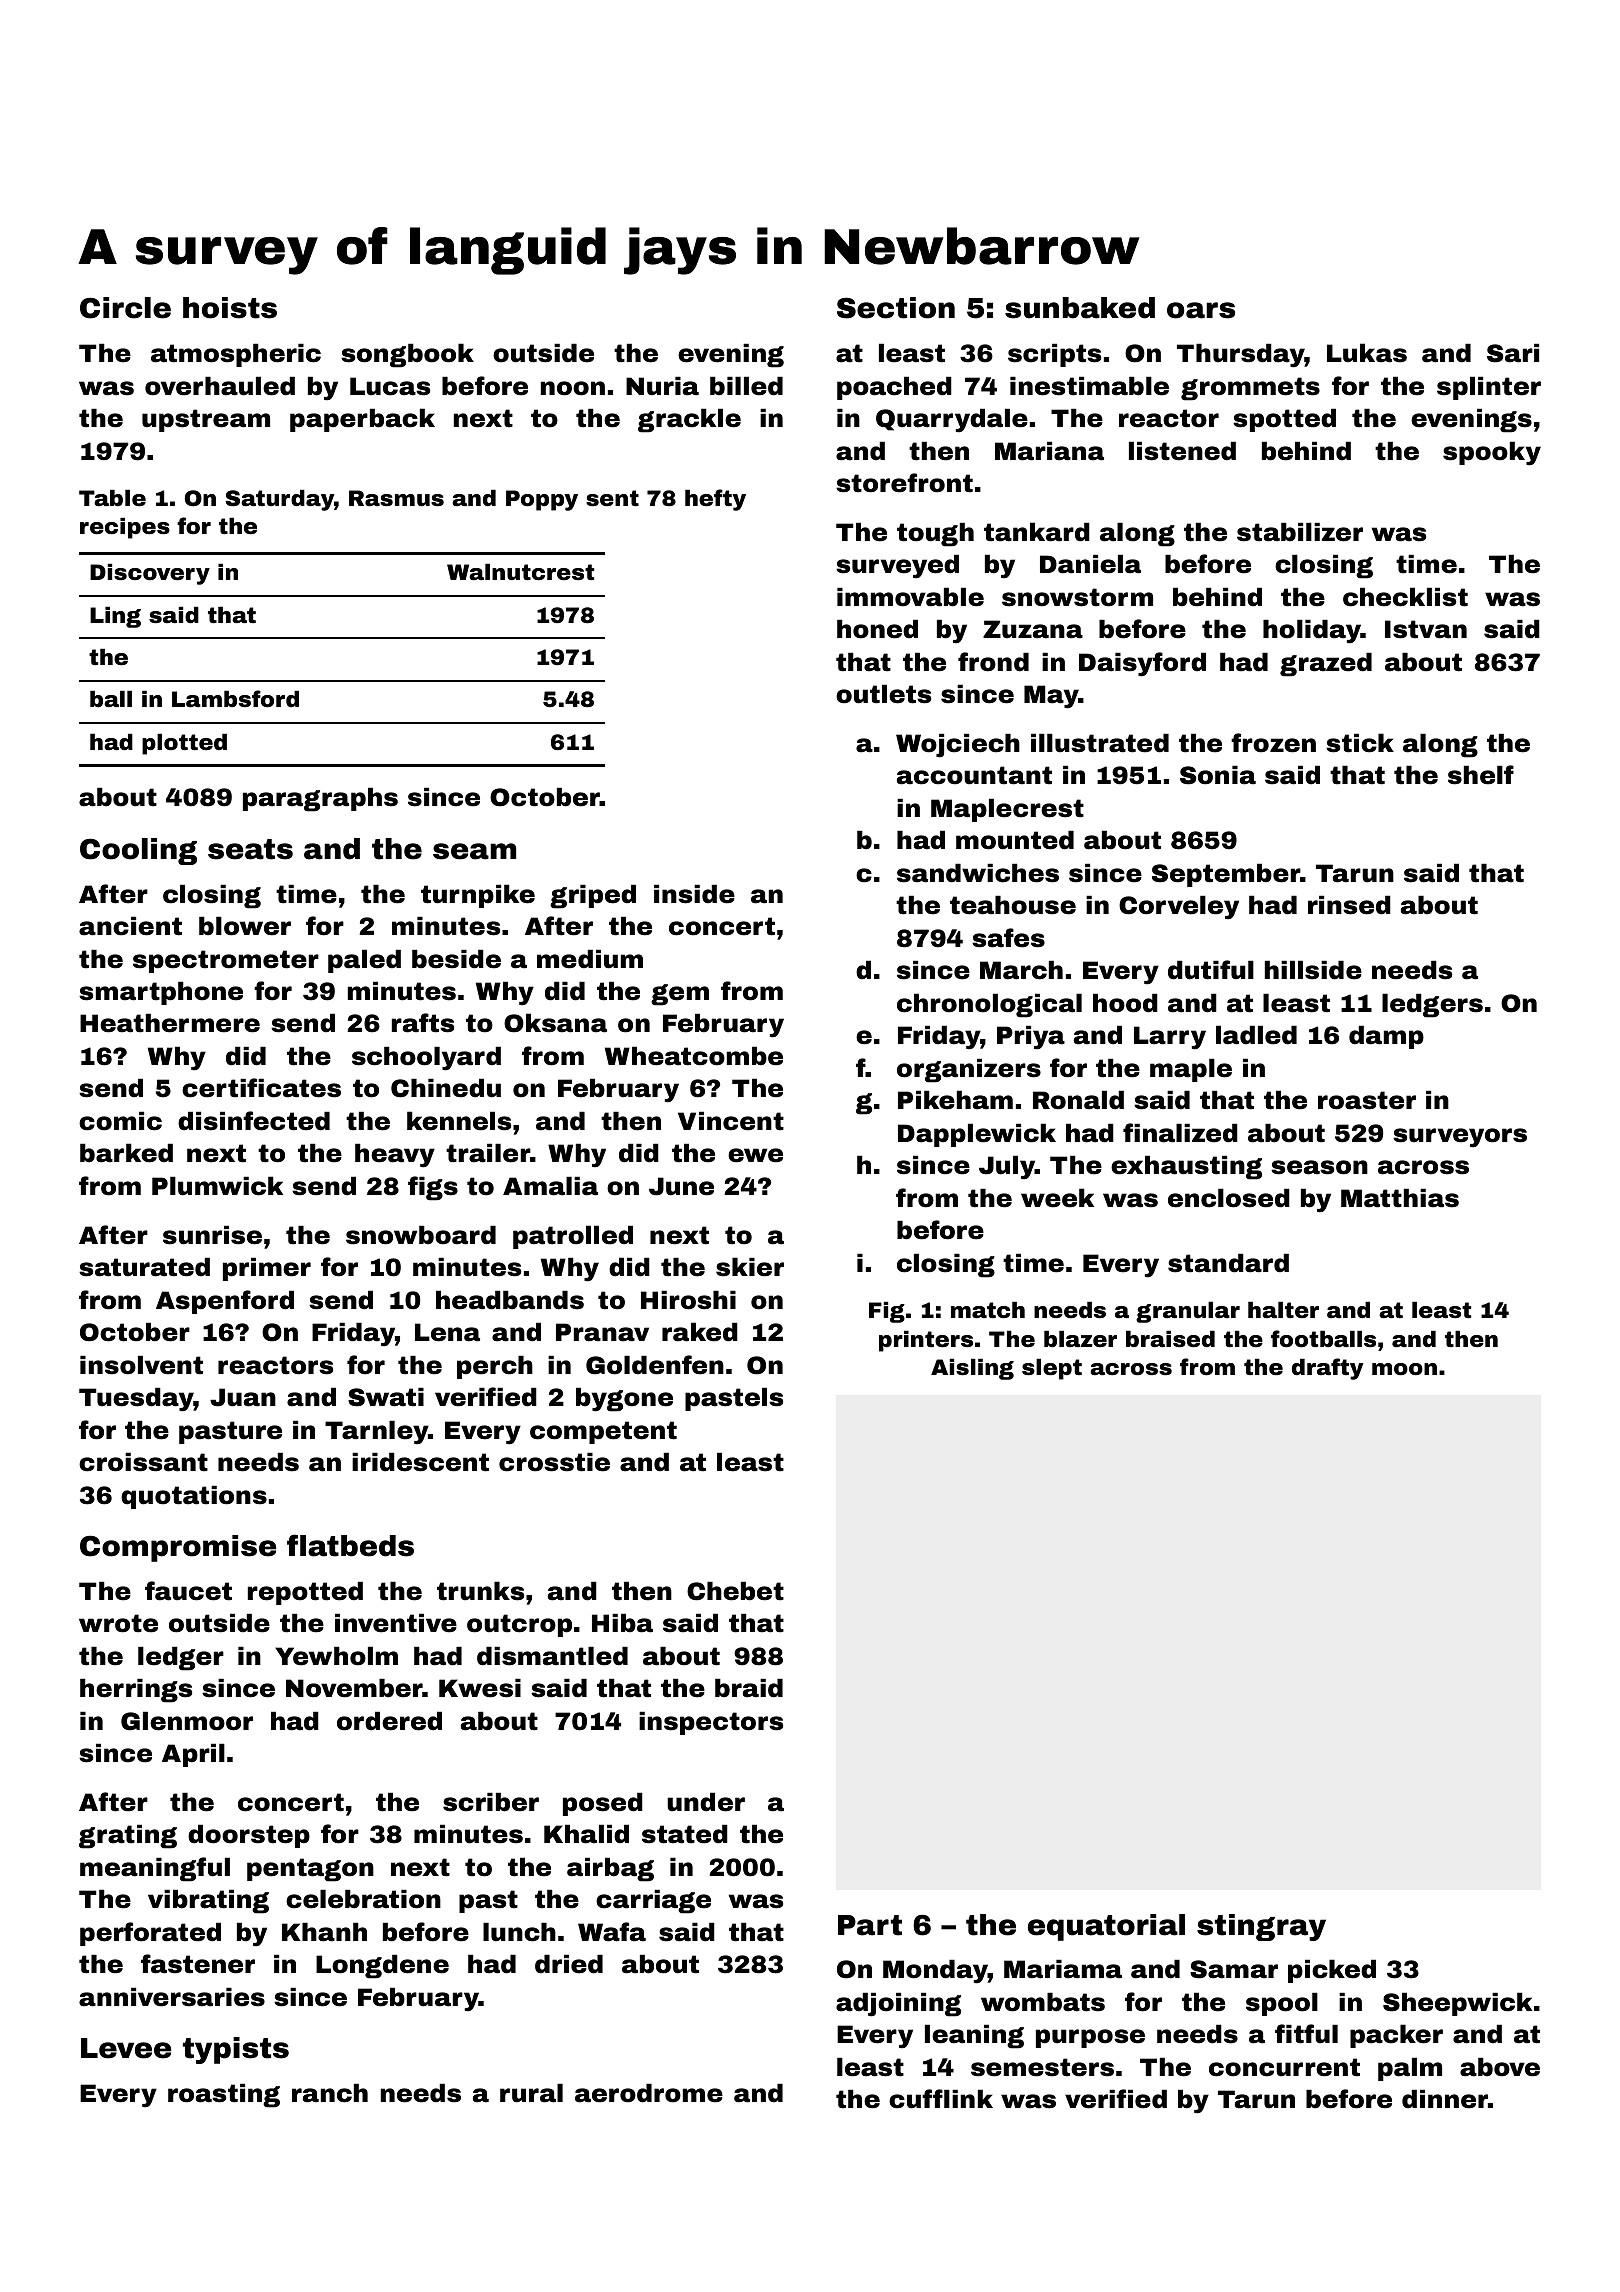  What do you see at coordinates (350, 1545) in the screenshot?
I see `flatbeds` at bounding box center [350, 1545].
